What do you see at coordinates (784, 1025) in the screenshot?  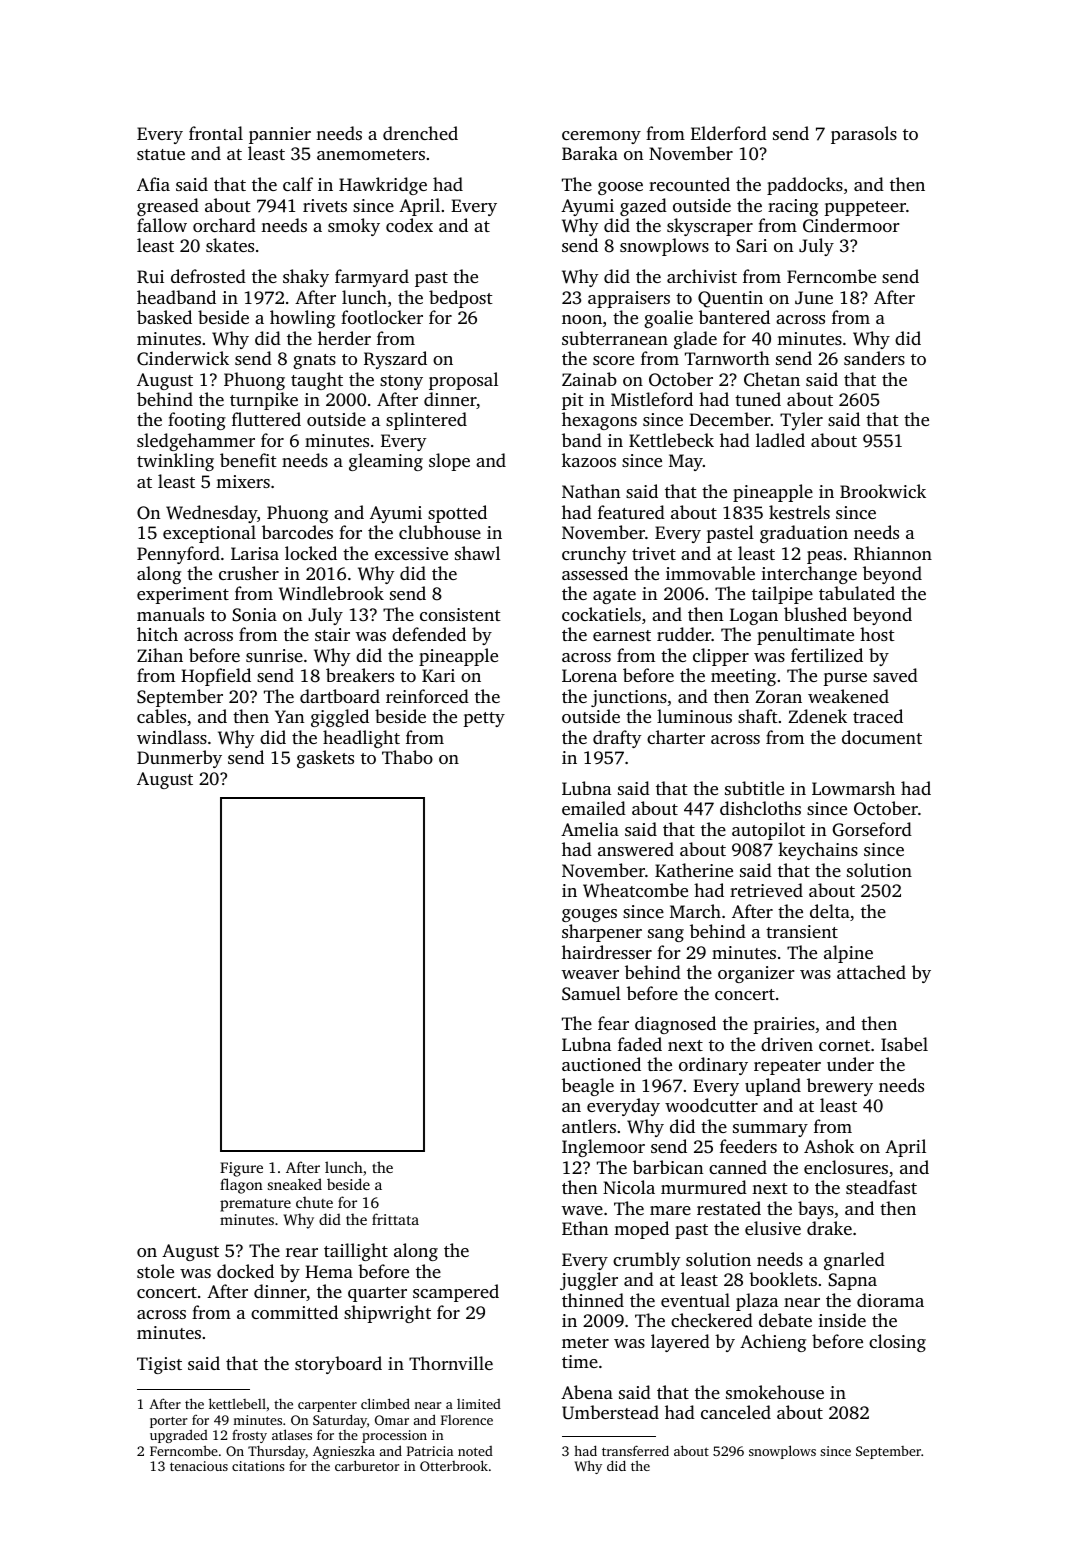 I see `prairies` at bounding box center [784, 1025].
